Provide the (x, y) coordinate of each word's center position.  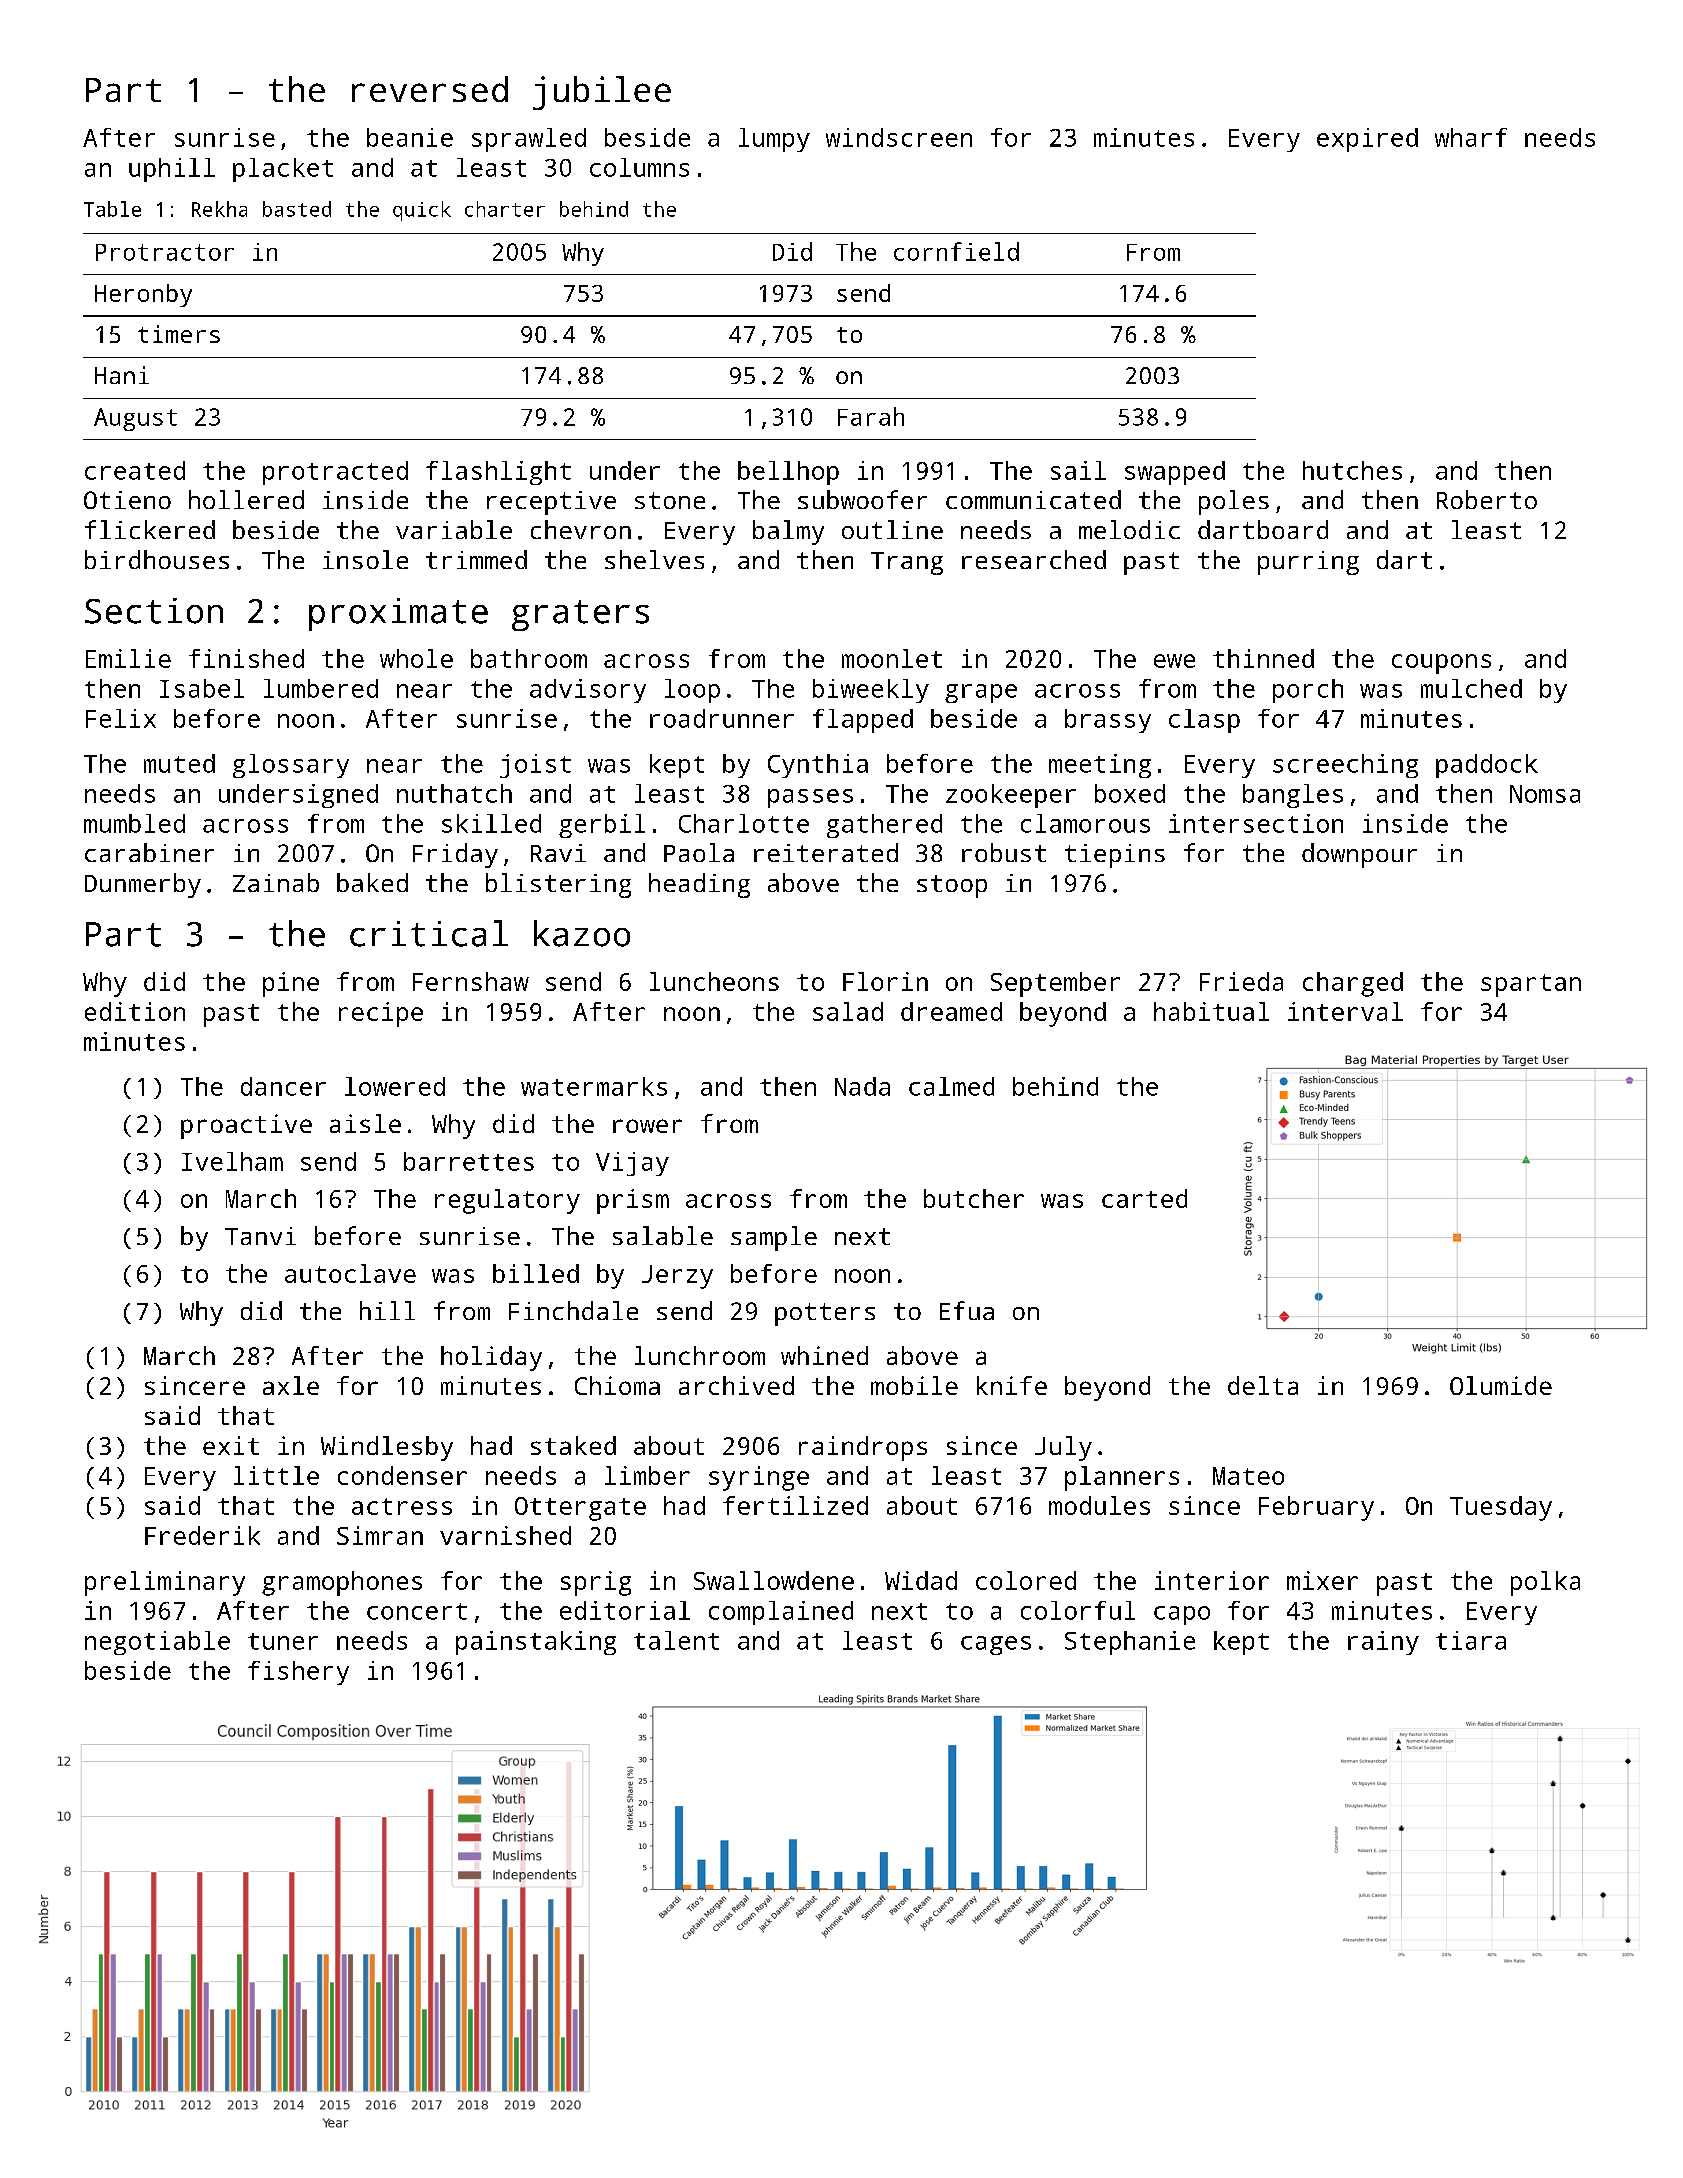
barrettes (469, 1161)
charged (1353, 984)
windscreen (899, 137)
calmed (951, 1086)
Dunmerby (143, 885)
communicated (1033, 499)
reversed (430, 89)
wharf (1471, 137)
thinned (1263, 658)
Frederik (202, 1535)
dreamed (951, 1011)
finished (246, 658)
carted (1144, 1198)
